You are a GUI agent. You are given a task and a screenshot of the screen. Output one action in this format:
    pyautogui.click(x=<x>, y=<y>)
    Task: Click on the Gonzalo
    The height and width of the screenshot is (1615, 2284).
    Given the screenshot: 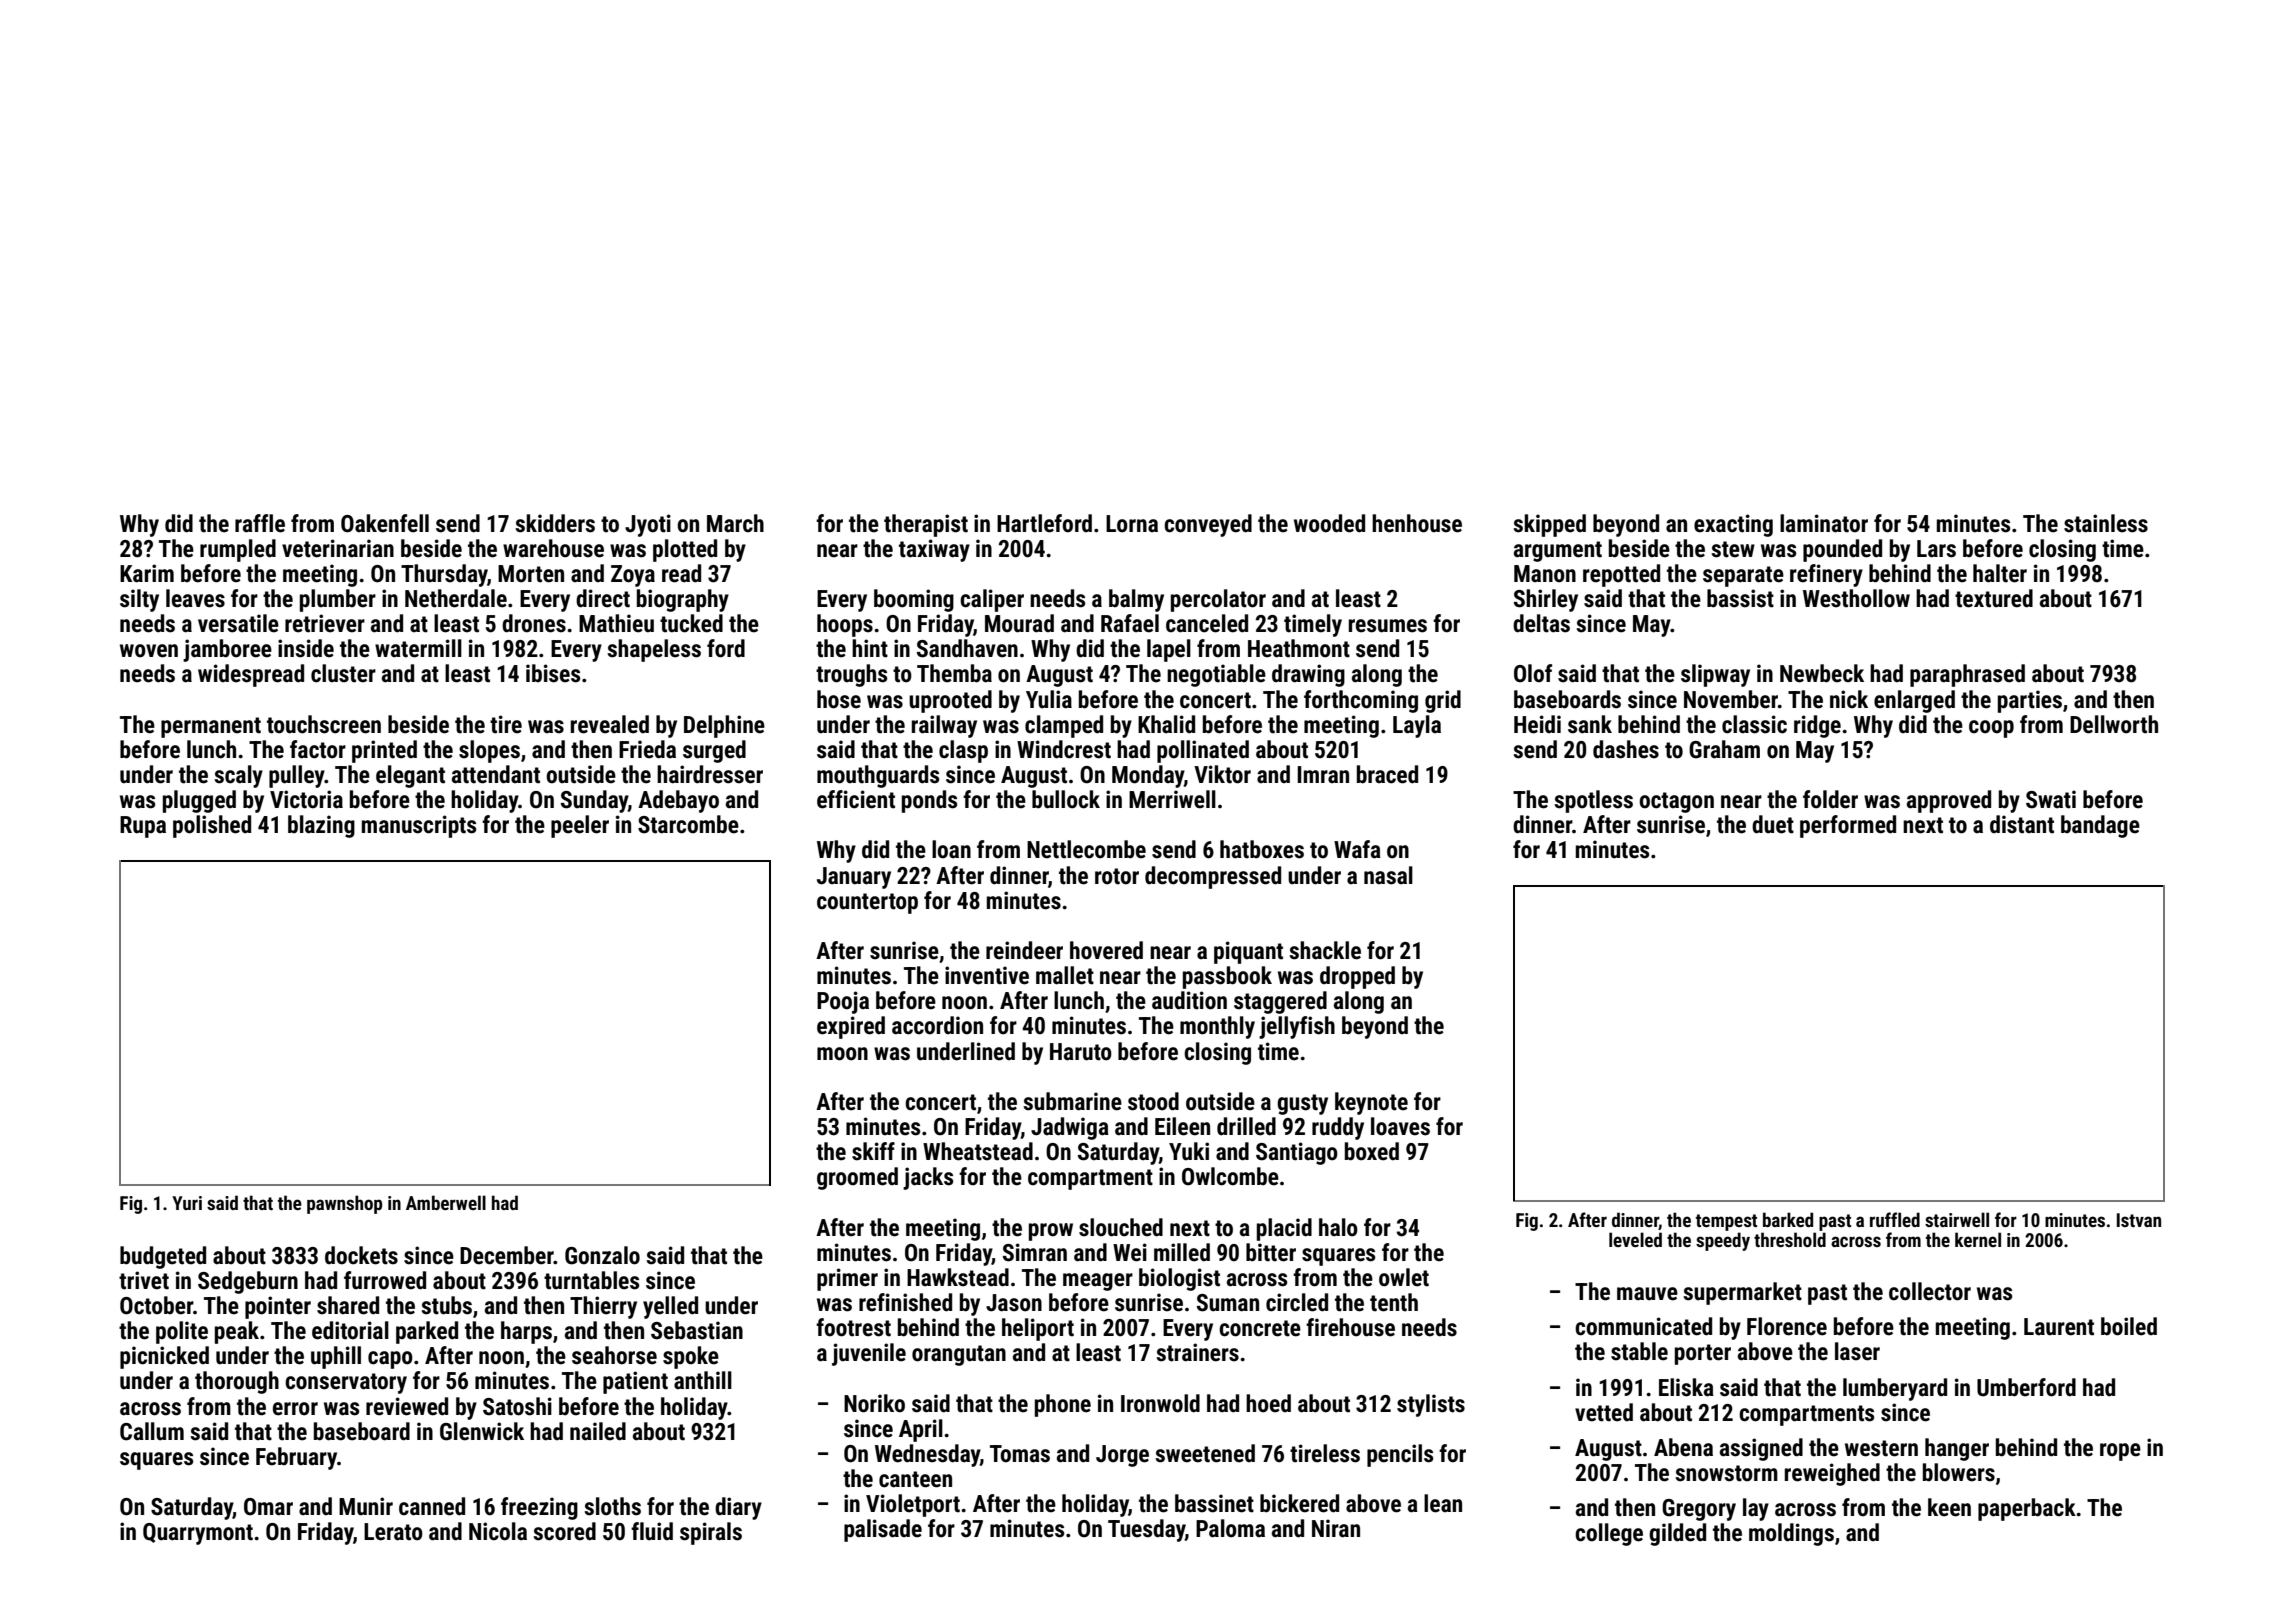 What is the action you would take?
    pyautogui.click(x=602, y=1255)
